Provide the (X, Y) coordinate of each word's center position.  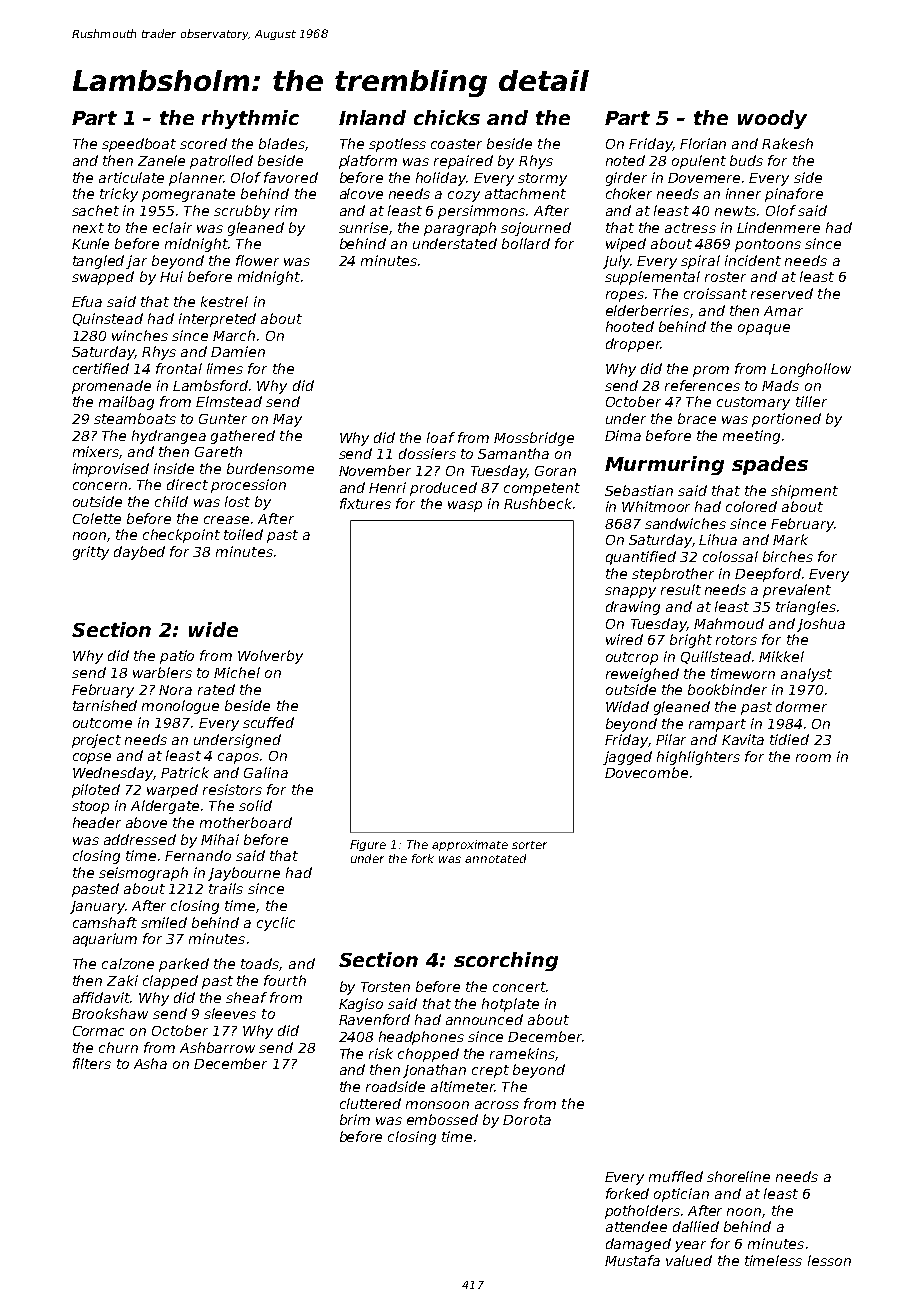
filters (92, 1063)
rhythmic (250, 119)
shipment (804, 492)
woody (772, 119)
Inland (372, 117)
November (375, 470)
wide (213, 629)
